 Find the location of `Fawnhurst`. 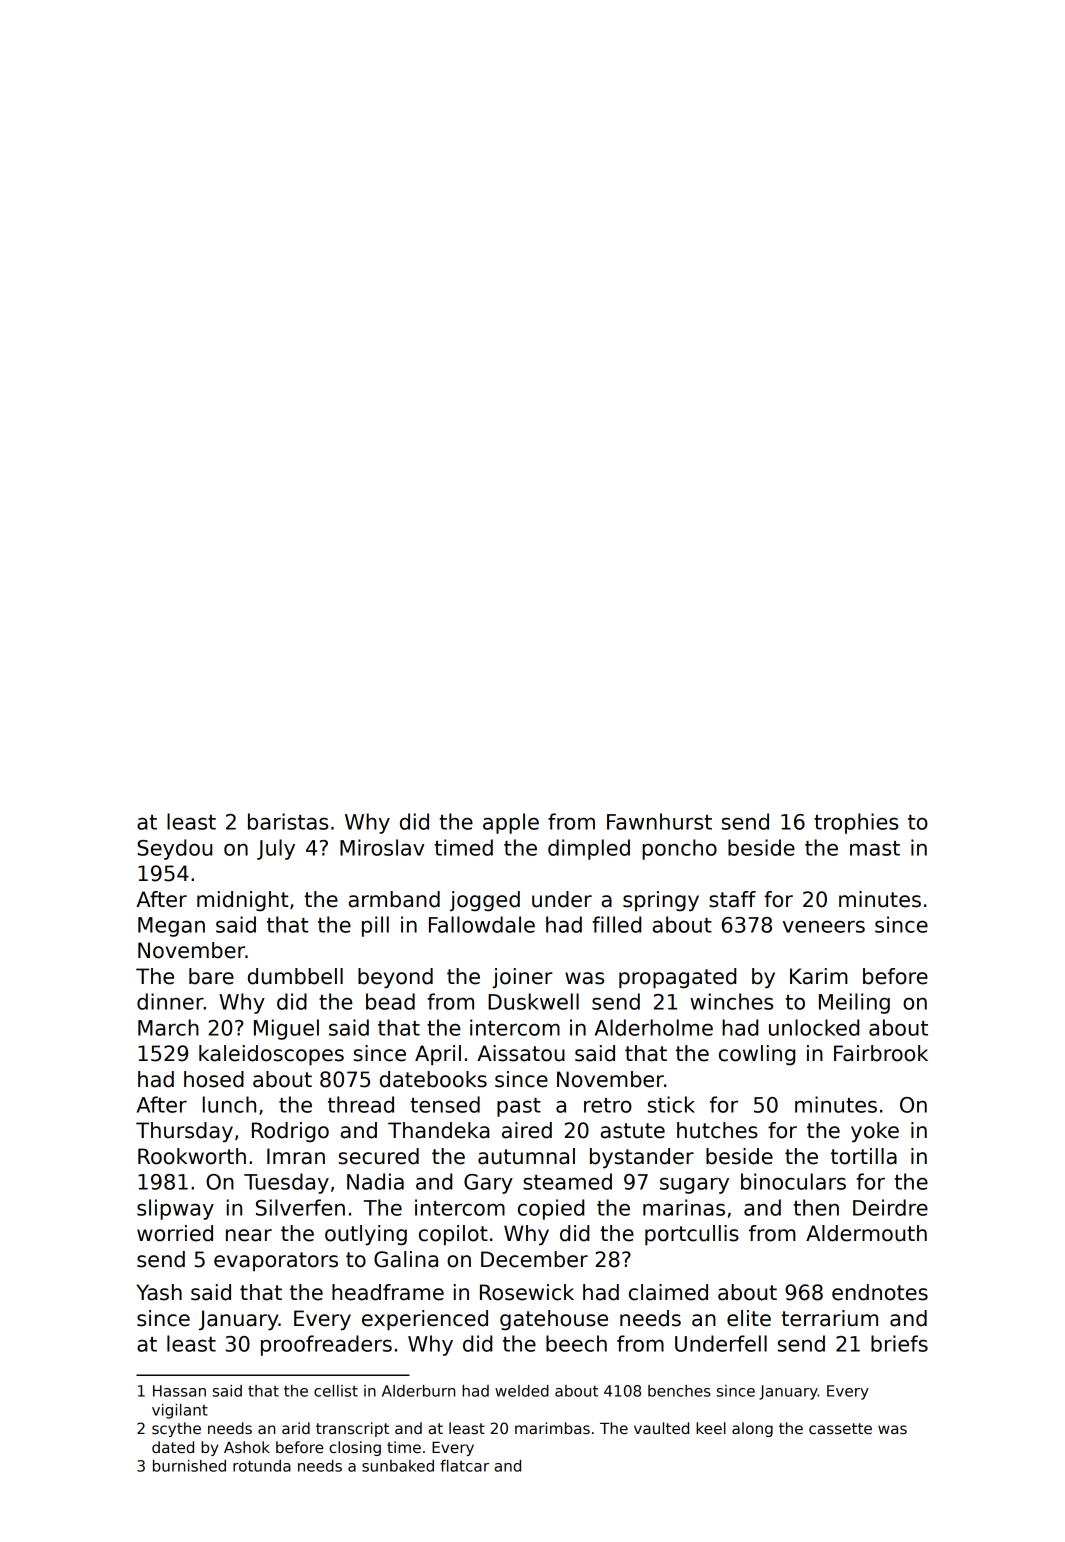

Fawnhurst is located at coordinates (659, 821).
